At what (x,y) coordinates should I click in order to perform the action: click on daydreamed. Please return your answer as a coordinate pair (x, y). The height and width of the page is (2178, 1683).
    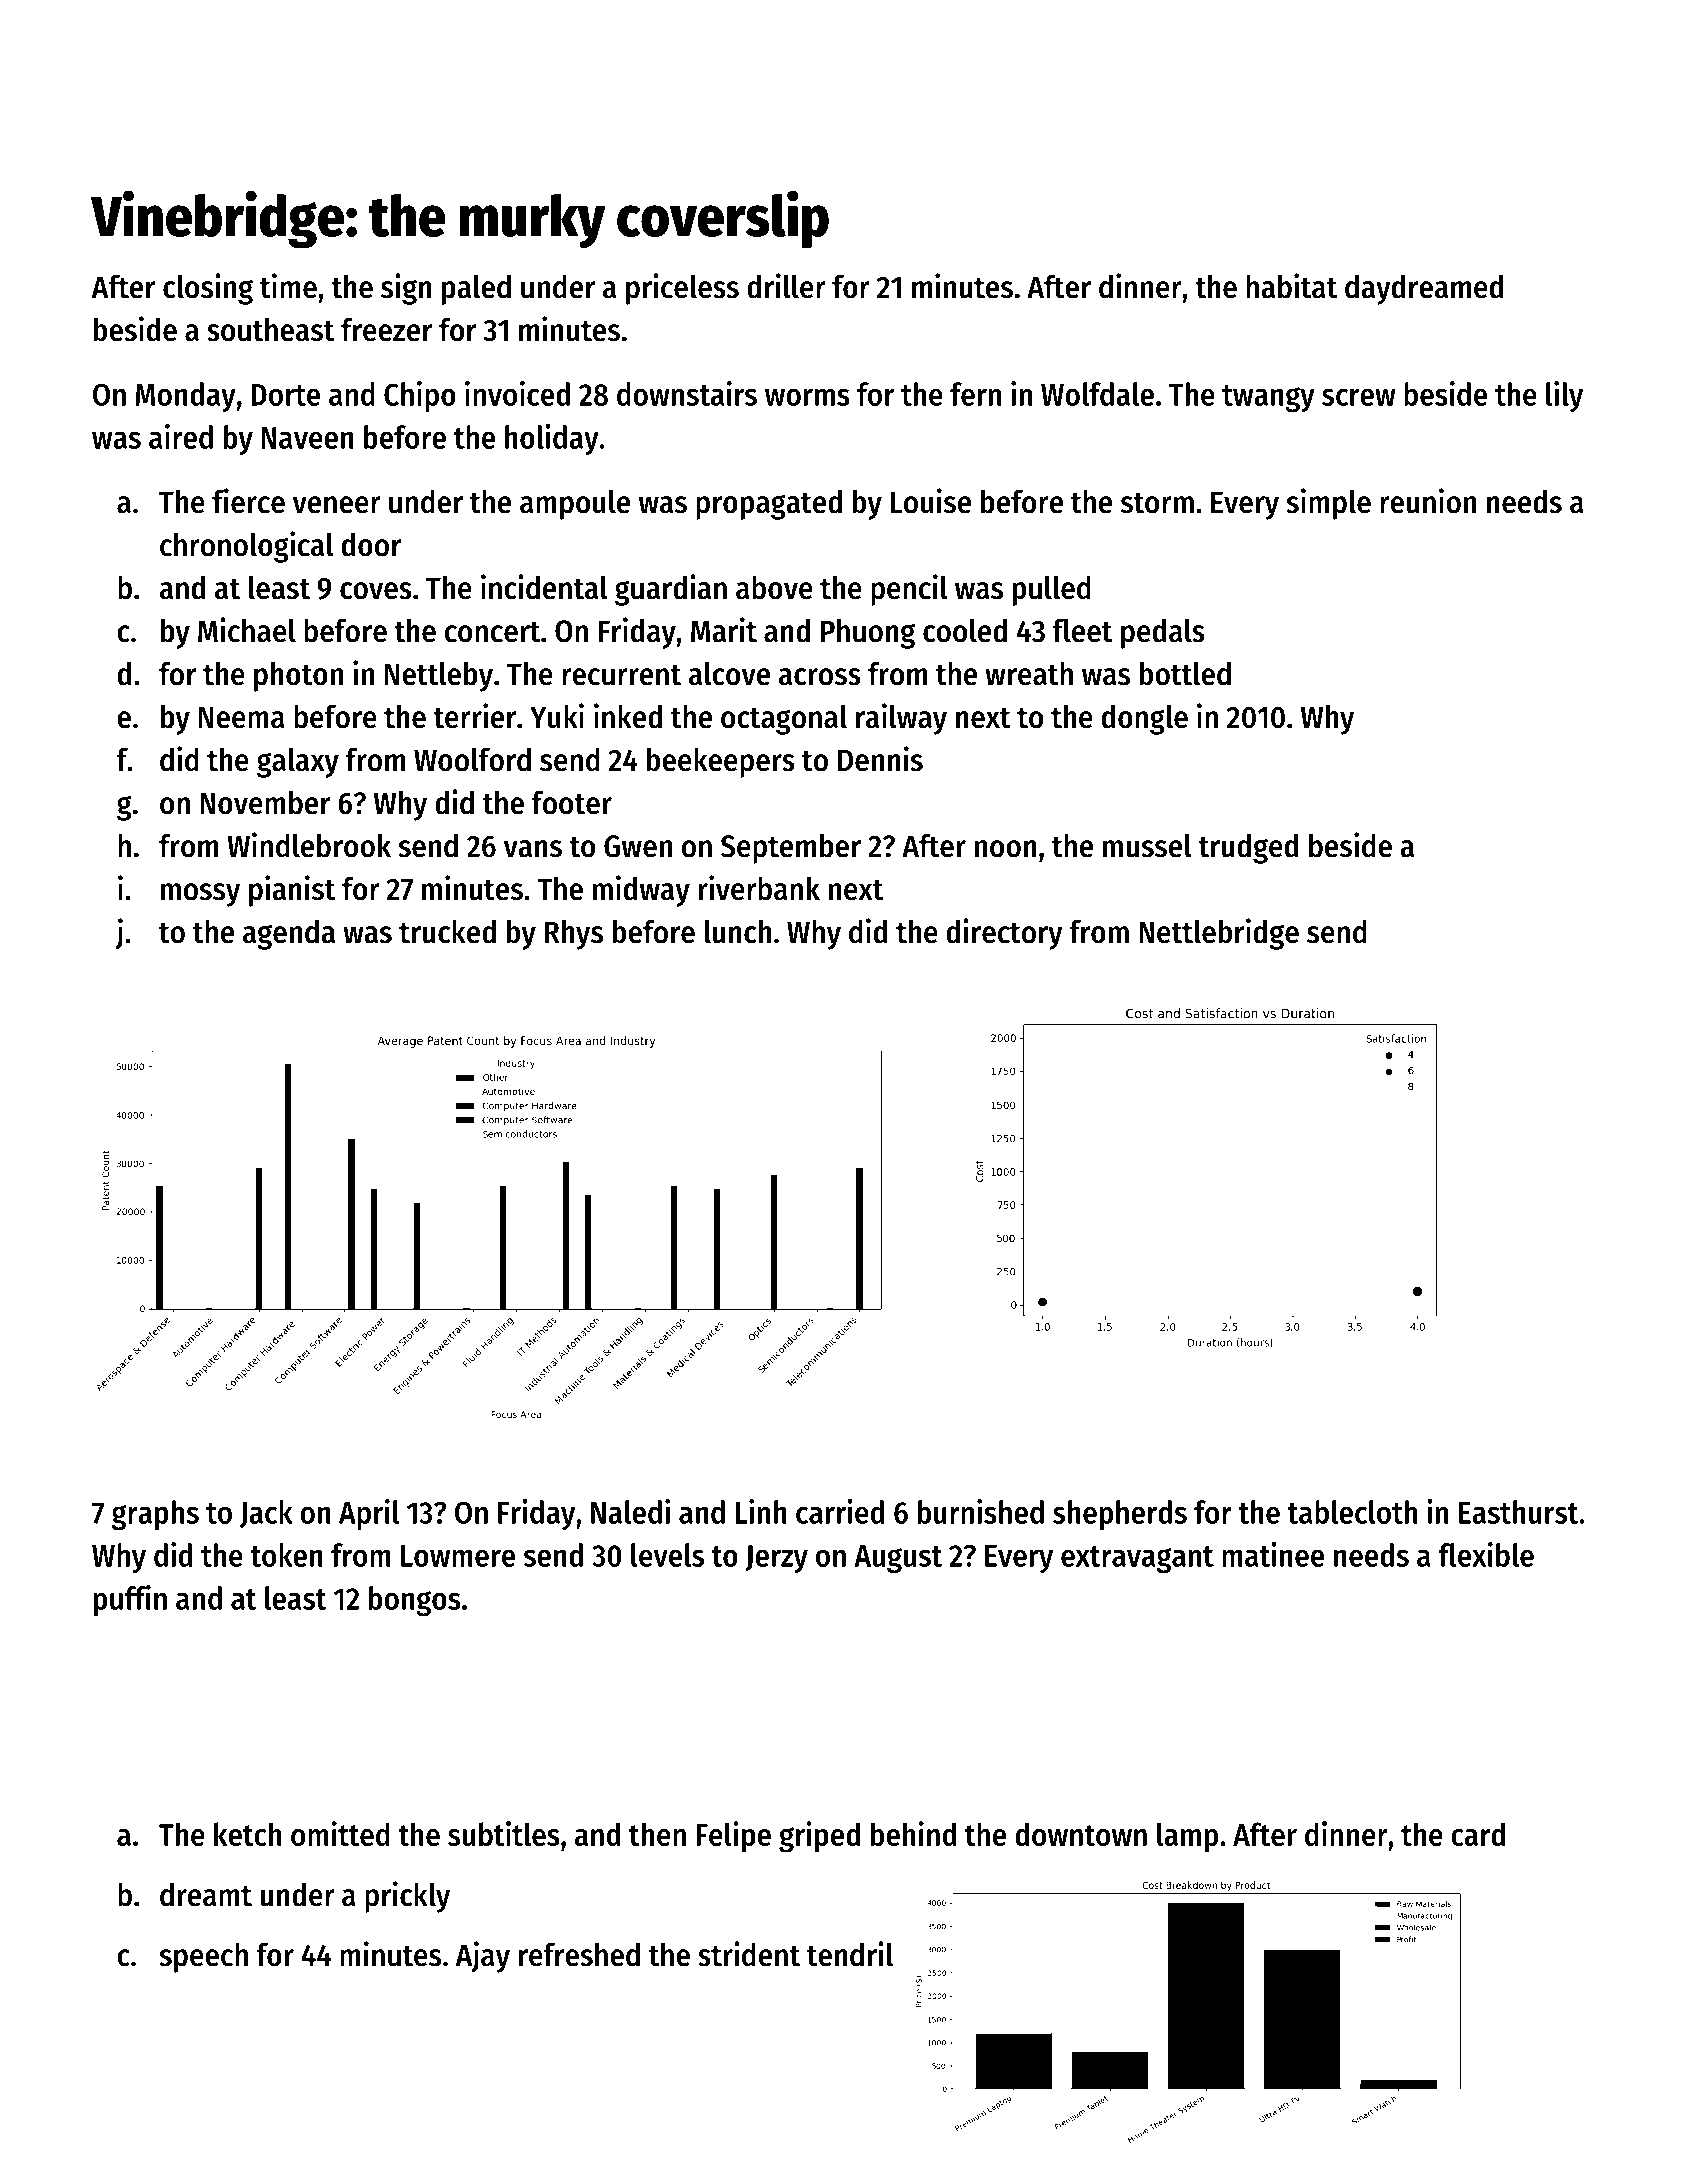
    Looking at the image, I should click on (1424, 289).
